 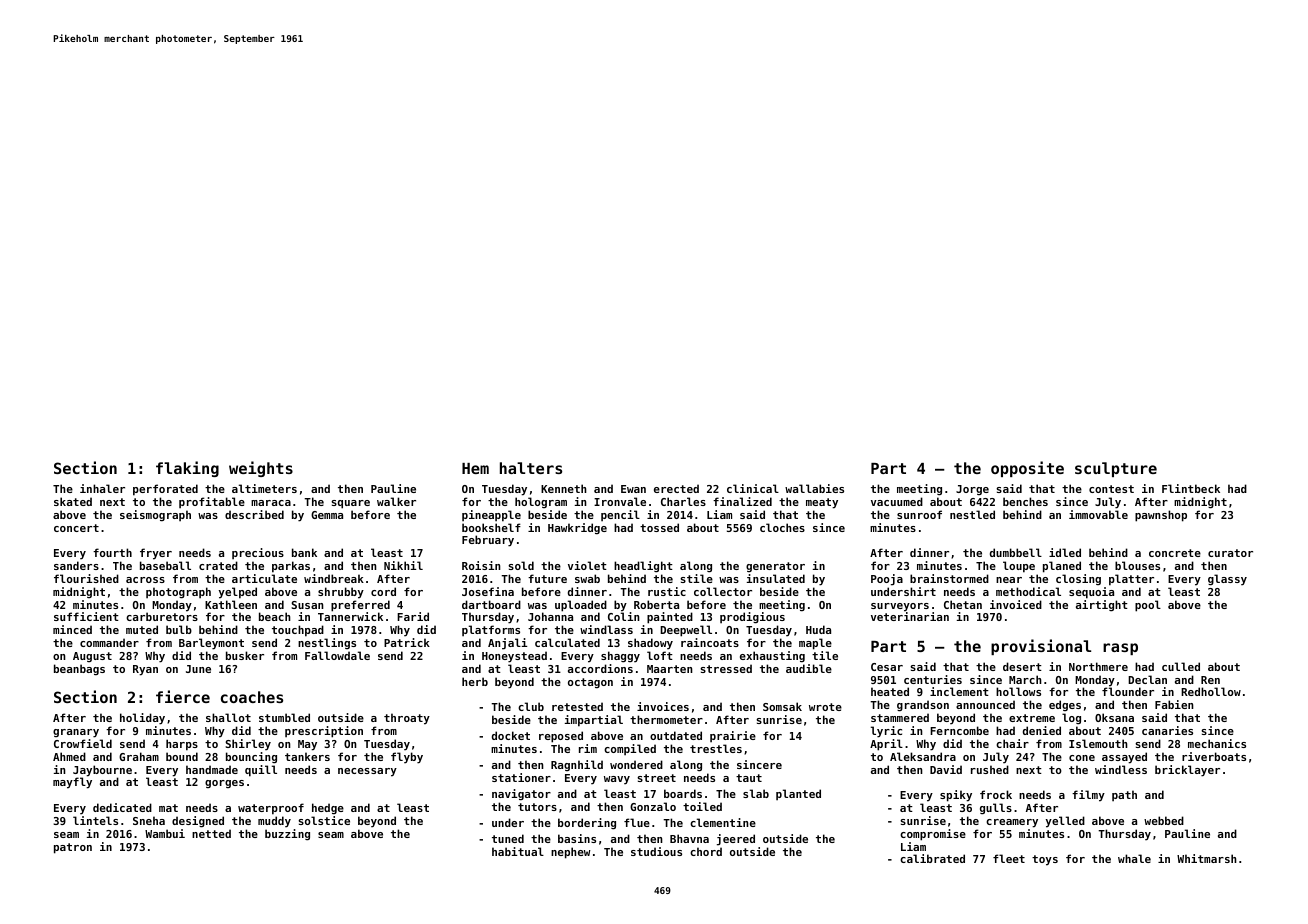 I want to click on Whitmarsh, so click(x=1207, y=858).
